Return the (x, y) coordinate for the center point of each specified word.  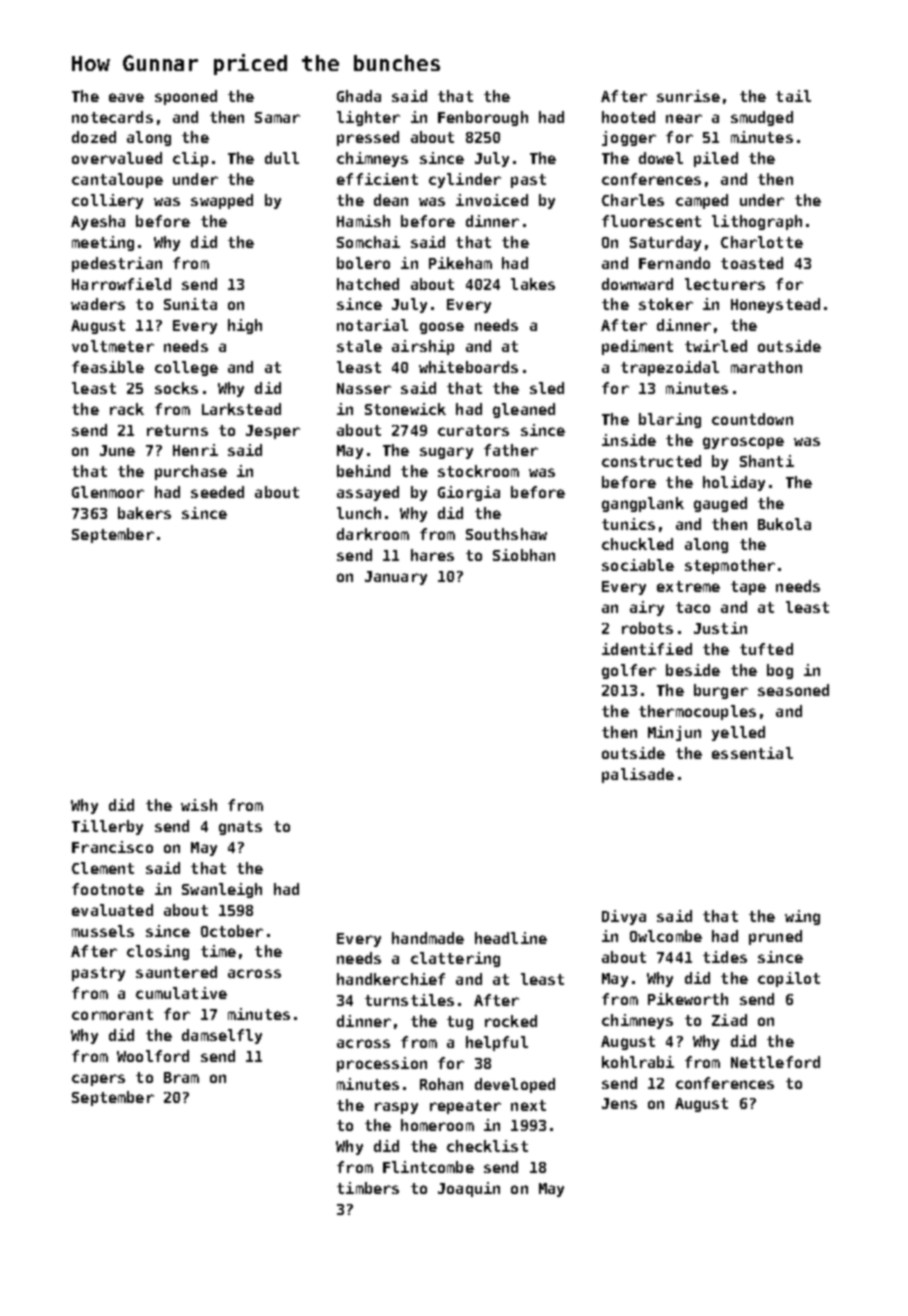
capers (98, 1080)
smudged (762, 118)
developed (515, 1085)
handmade (428, 938)
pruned (775, 937)
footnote (108, 889)
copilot (789, 979)
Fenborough (483, 118)
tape (748, 588)
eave (126, 97)
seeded (217, 492)
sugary (446, 453)
